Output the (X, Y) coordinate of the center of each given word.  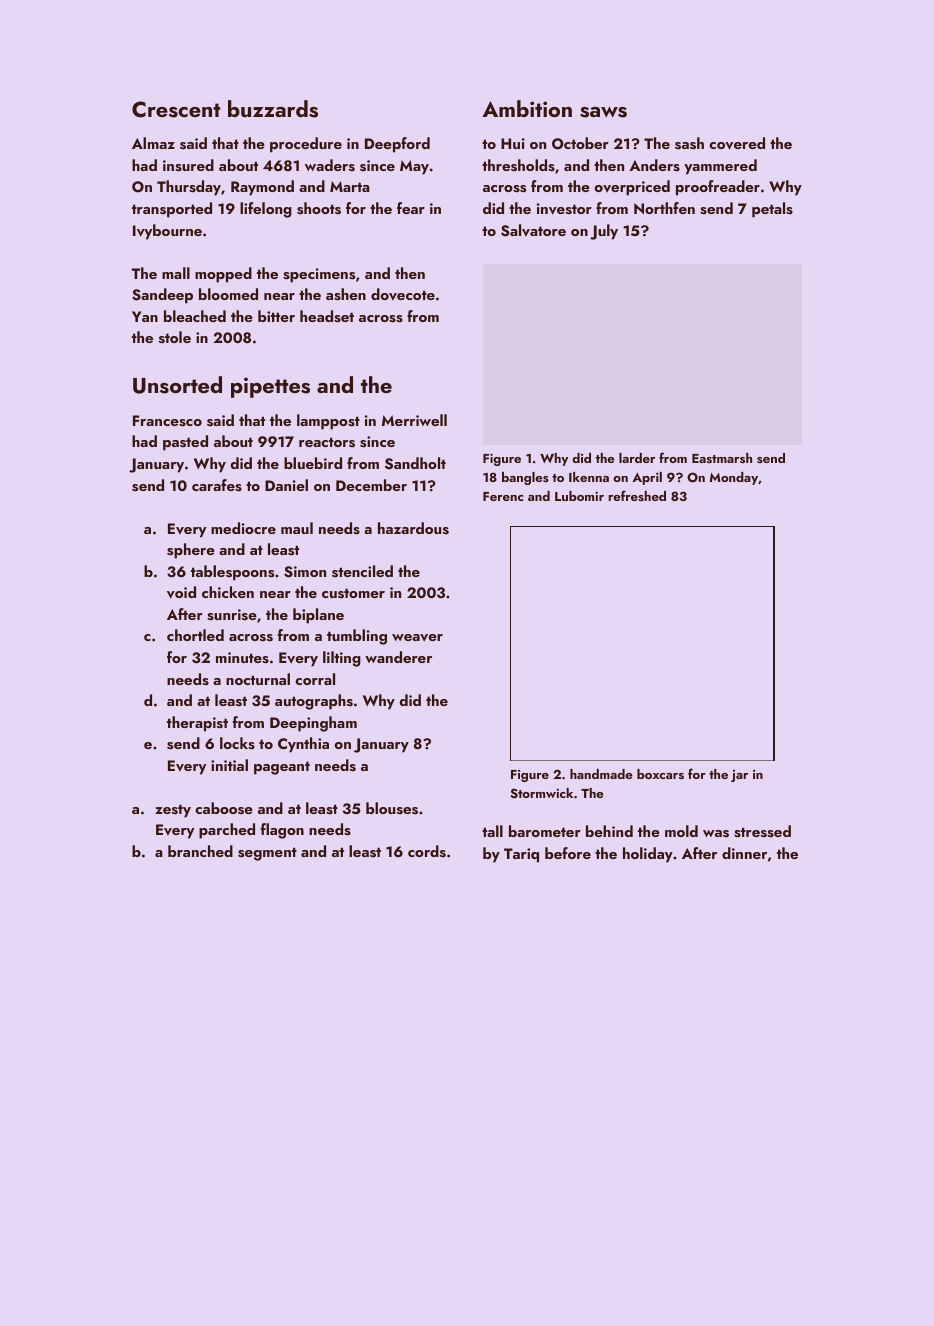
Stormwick (542, 793)
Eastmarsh (722, 458)
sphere (191, 551)
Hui (513, 143)
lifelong (266, 210)
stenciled (362, 571)
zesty (173, 811)
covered (737, 143)
